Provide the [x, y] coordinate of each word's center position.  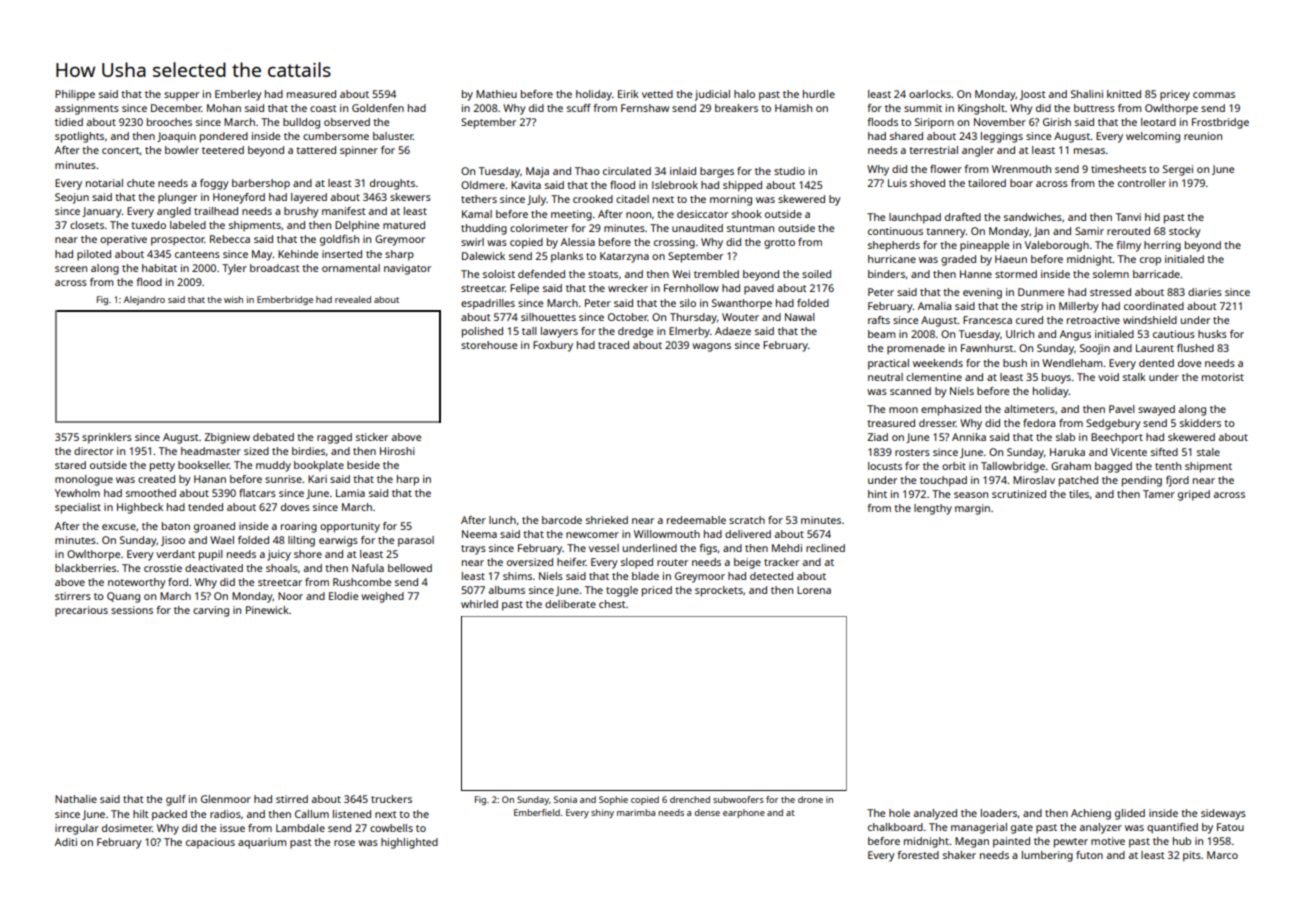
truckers [391, 799]
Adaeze [733, 331]
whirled [479, 604]
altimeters [1029, 409]
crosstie [163, 568]
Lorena [814, 590]
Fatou [1230, 827]
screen [71, 269]
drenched [690, 799]
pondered [224, 137]
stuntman [750, 228]
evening [982, 293]
